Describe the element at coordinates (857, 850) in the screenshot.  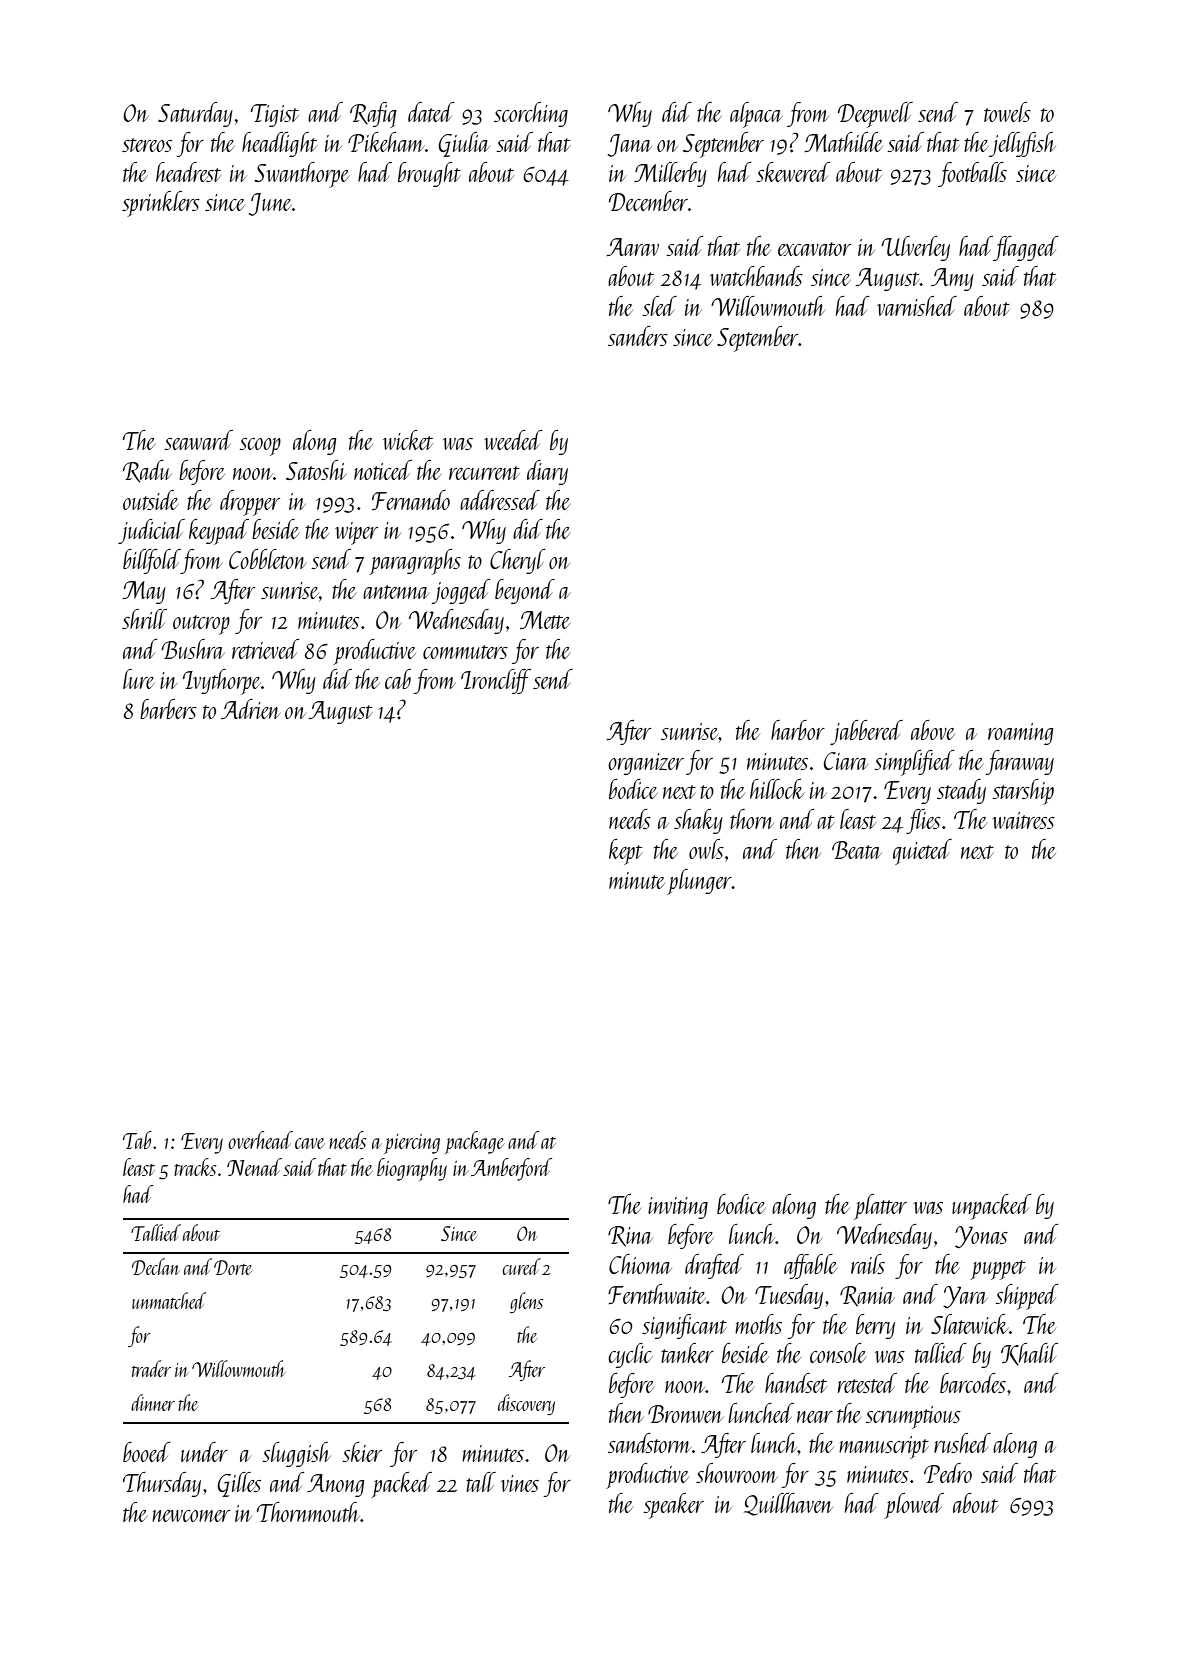
I see `Beata` at that location.
